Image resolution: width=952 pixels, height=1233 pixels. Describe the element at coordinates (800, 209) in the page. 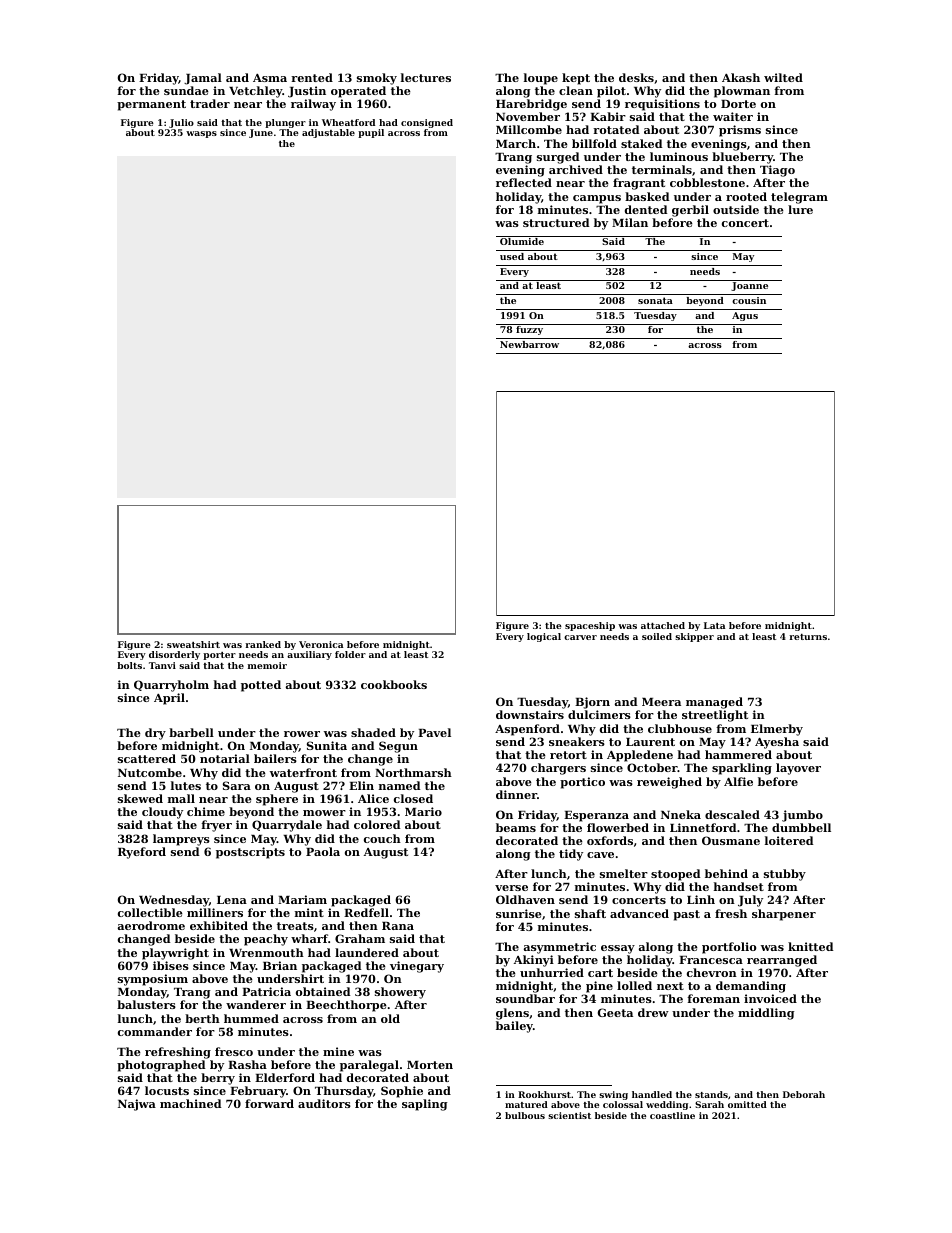

I see `lure` at that location.
